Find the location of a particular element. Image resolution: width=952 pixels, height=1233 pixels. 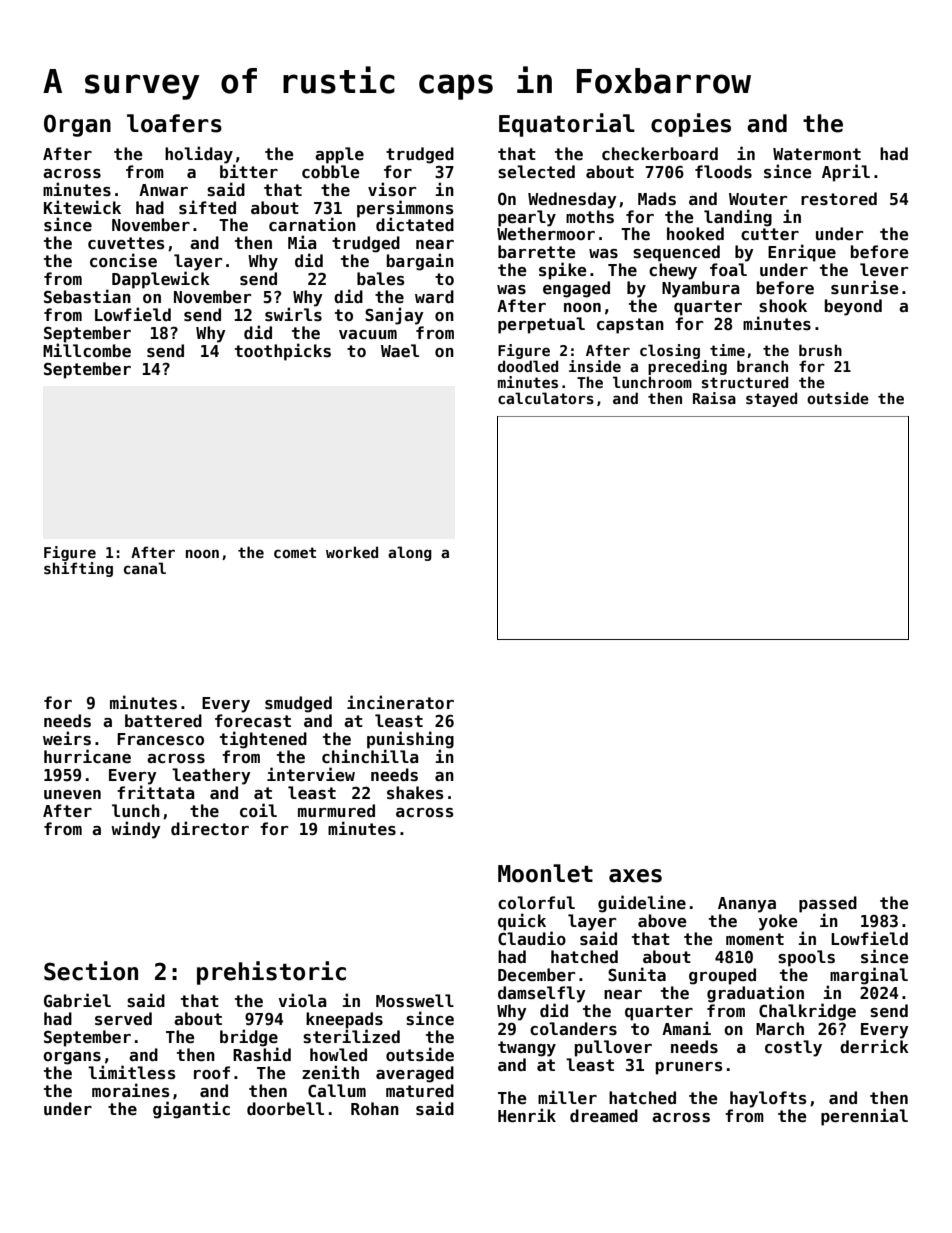

doodled is located at coordinates (528, 366).
